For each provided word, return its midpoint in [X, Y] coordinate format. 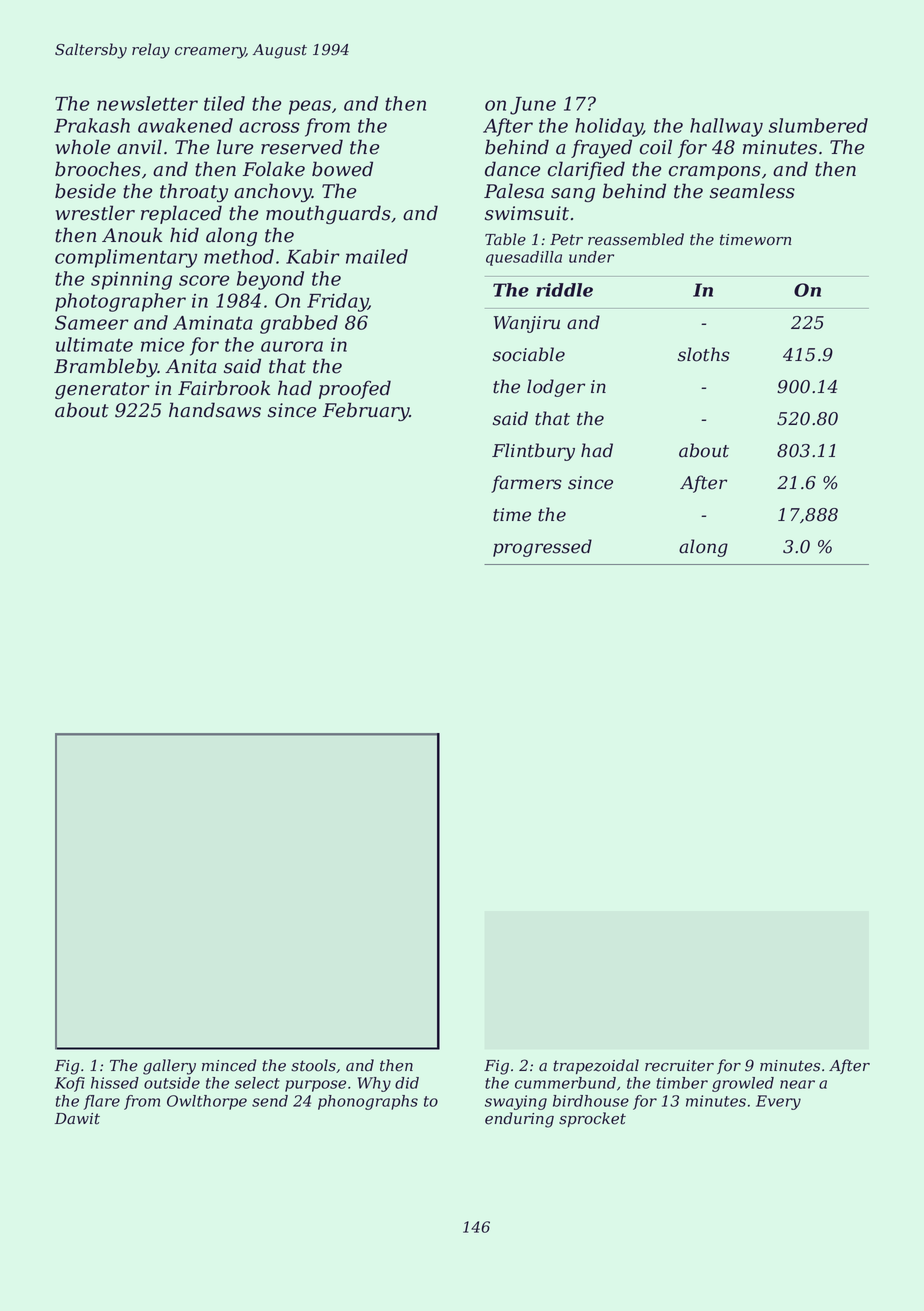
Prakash [92, 125]
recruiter [679, 1066]
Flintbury [533, 452]
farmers [526, 484]
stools [313, 1065]
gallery [169, 1067]
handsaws [215, 410]
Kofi [70, 1084]
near [797, 1084]
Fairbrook [224, 388]
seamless [752, 191]
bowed [342, 169]
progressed [542, 548]
